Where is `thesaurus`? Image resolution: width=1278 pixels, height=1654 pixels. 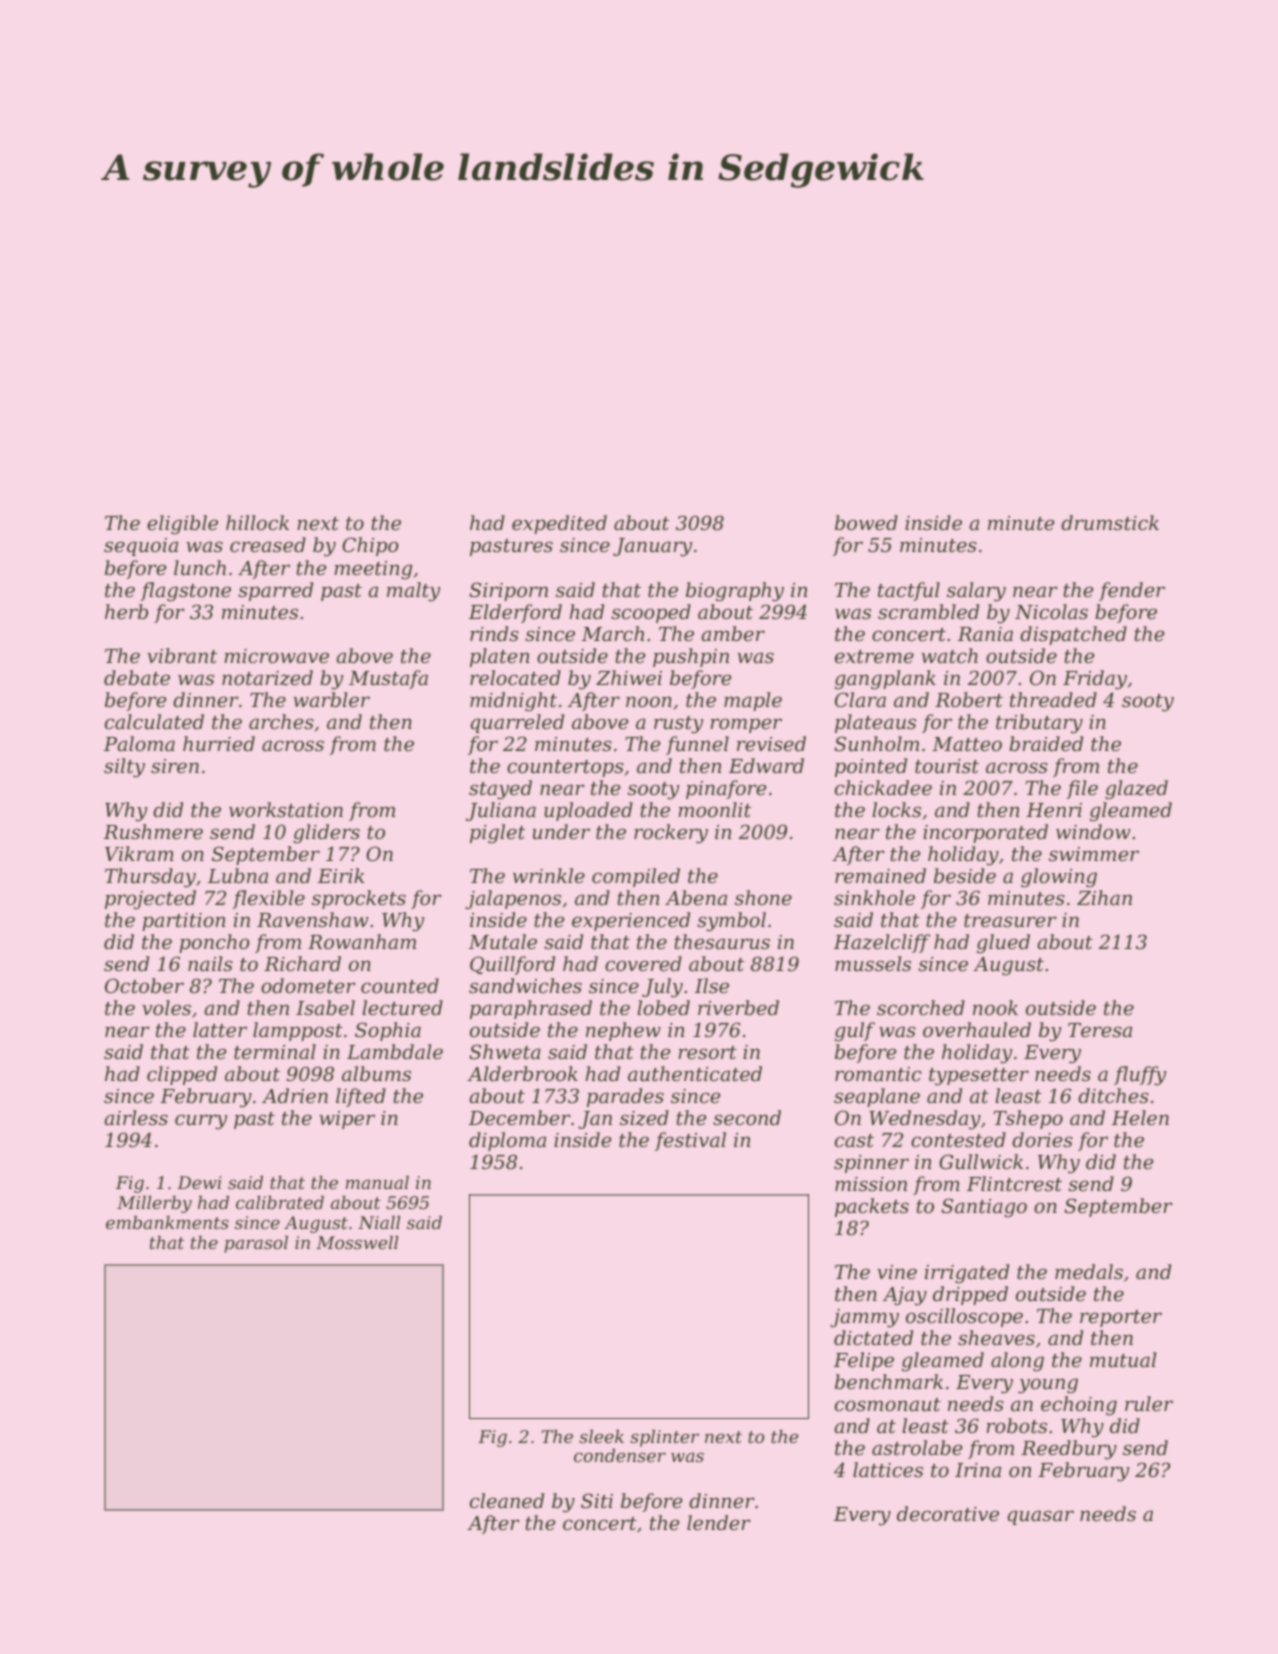 thesaurus is located at coordinates (722, 941).
